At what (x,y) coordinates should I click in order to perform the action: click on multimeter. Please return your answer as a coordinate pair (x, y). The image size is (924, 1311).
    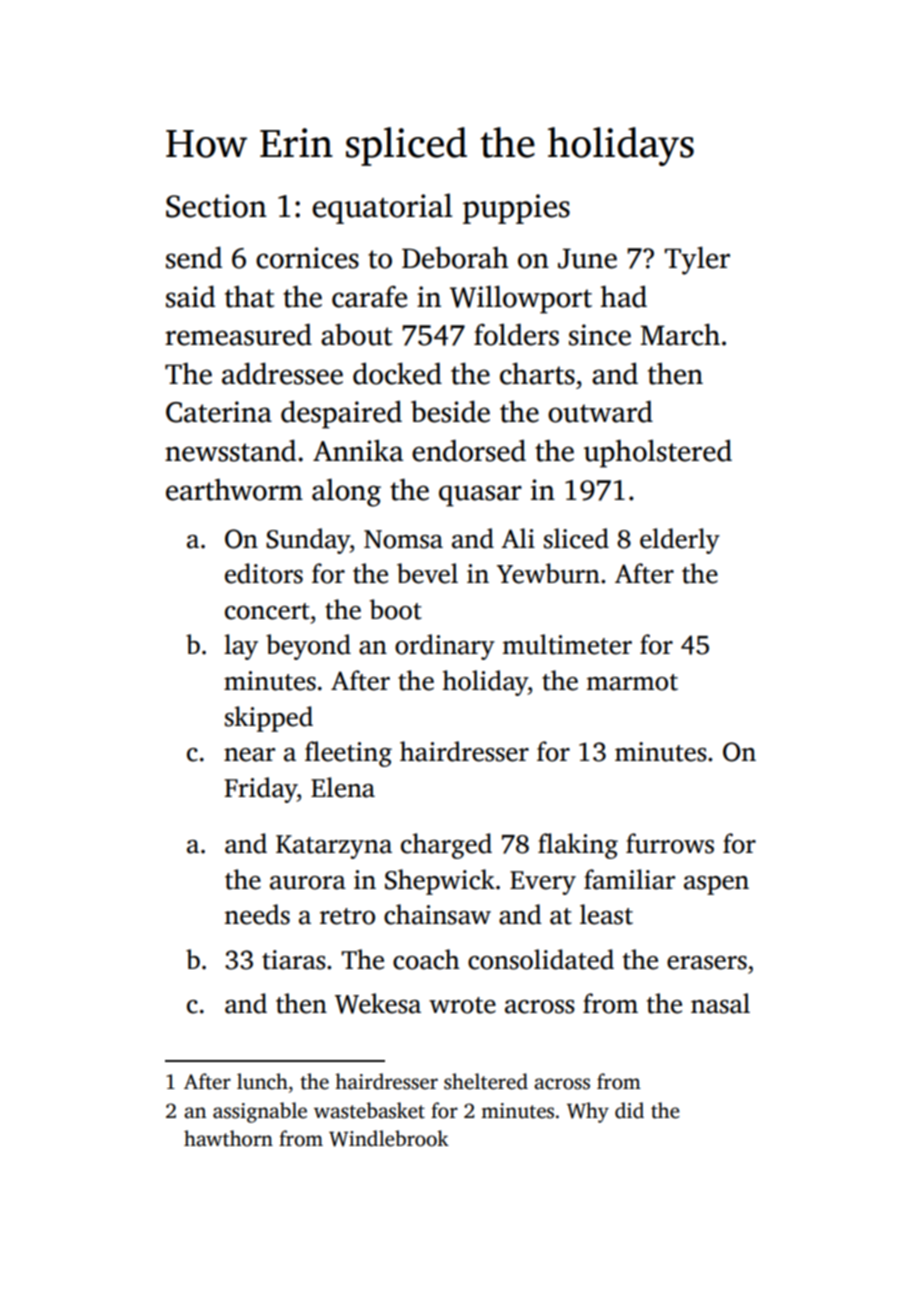
    Looking at the image, I should click on (567, 644).
